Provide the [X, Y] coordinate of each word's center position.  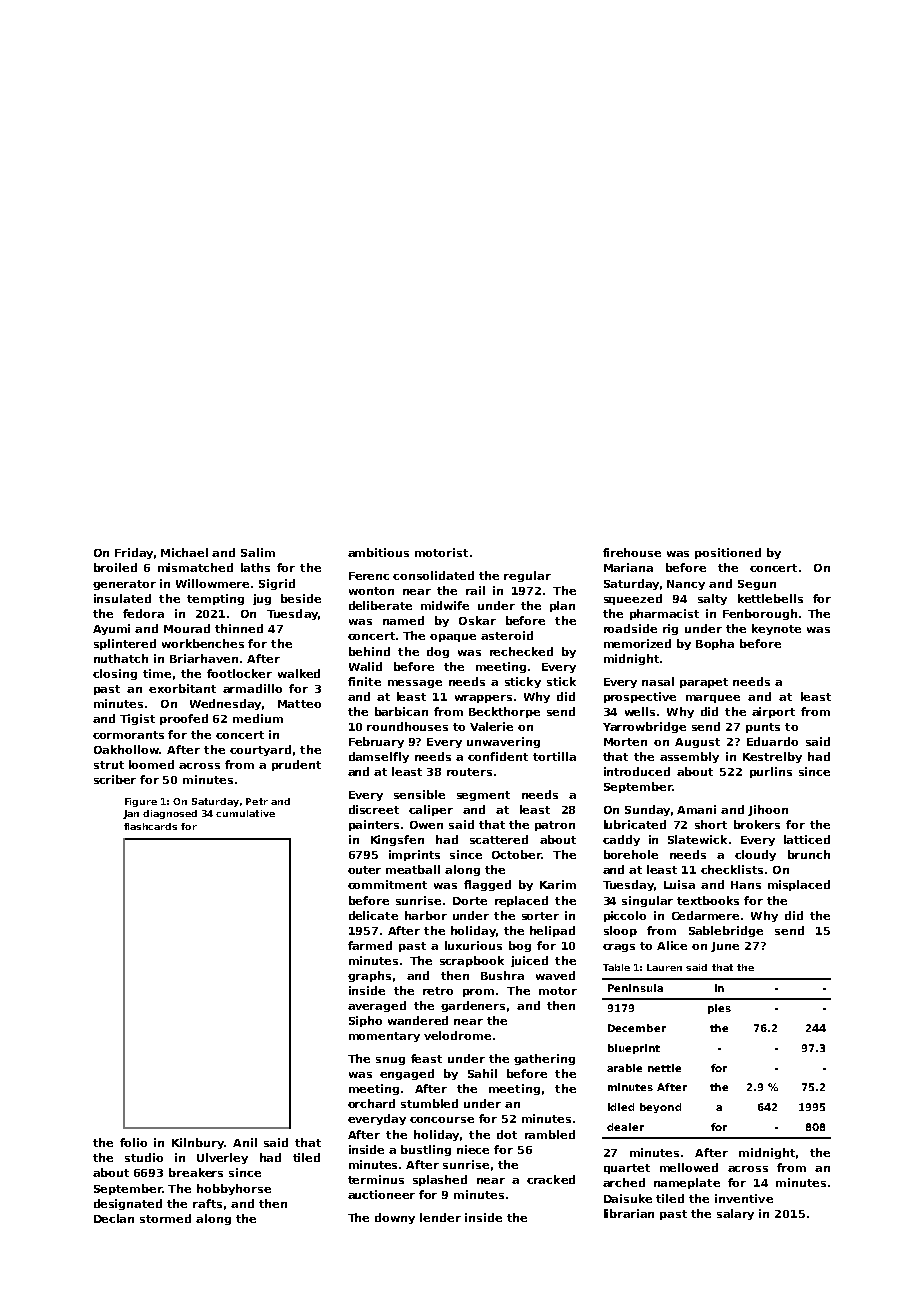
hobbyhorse [234, 1189]
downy [395, 1218]
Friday [134, 553]
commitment [387, 884]
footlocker [239, 673]
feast [426, 1058]
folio [133, 1142]
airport [773, 712]
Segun [757, 585]
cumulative [245, 813]
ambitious [378, 552]
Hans [746, 885]
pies [719, 1009]
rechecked [521, 651]
